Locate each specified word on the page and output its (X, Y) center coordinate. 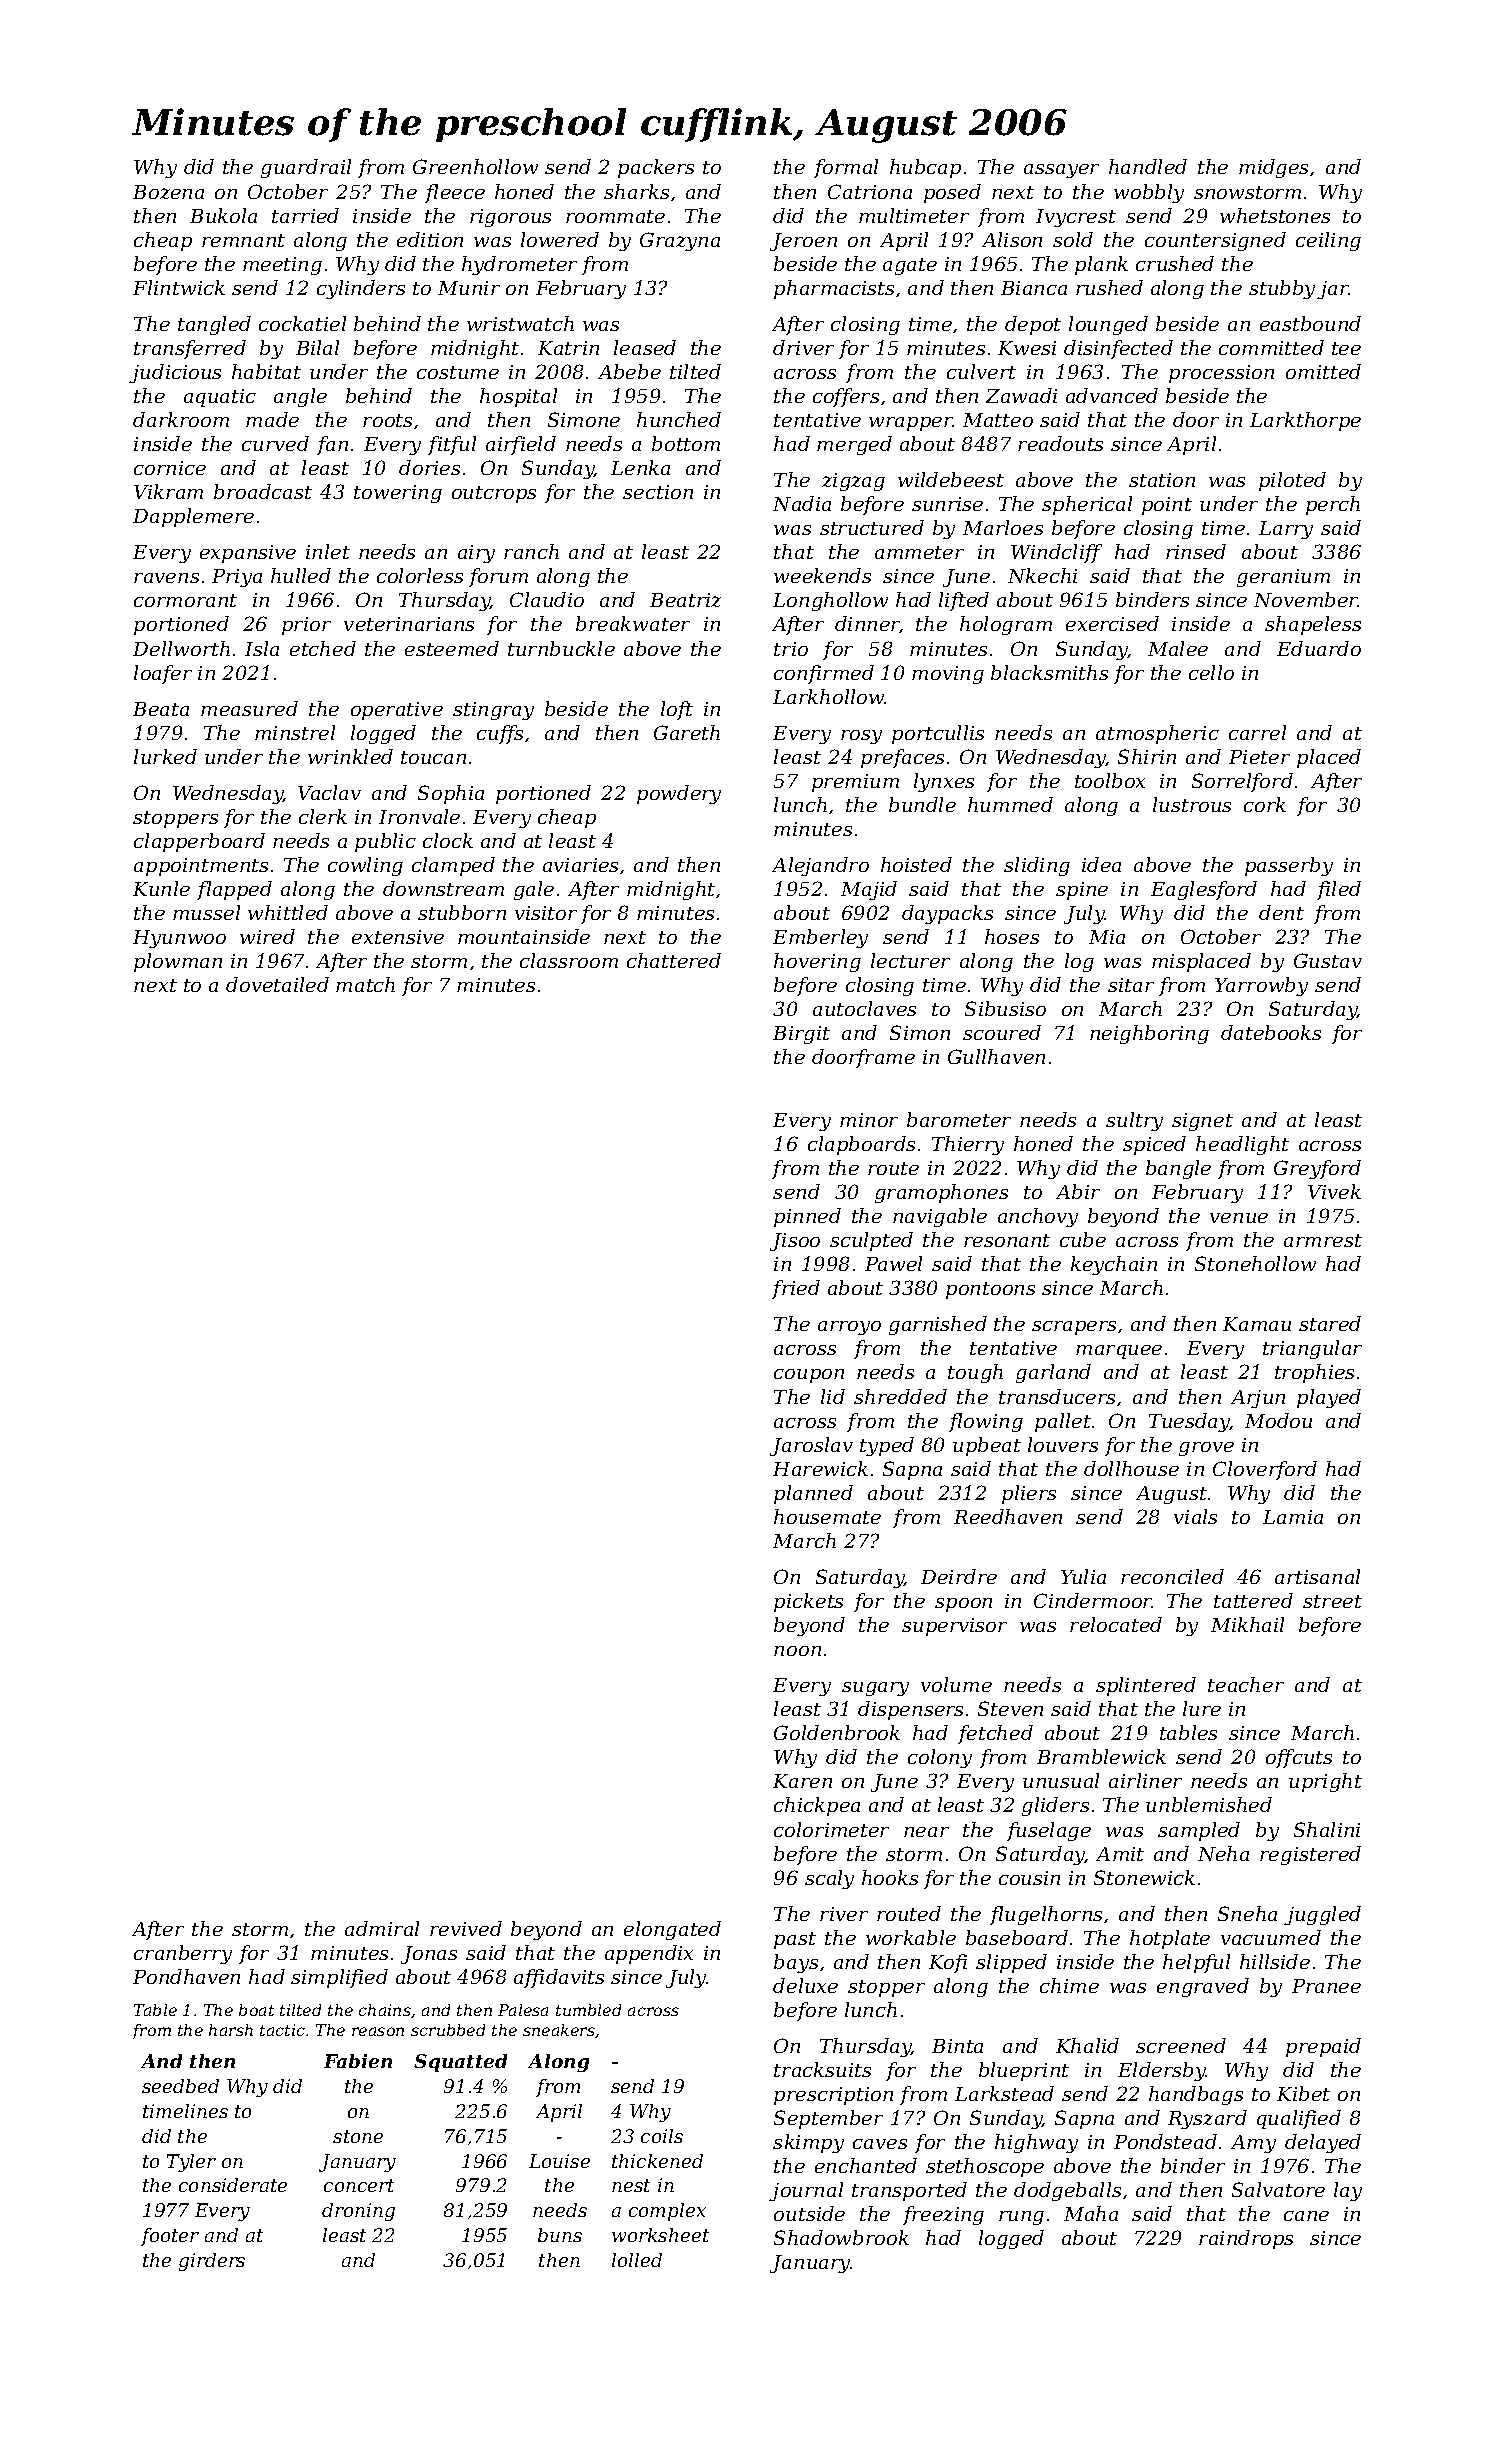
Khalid (1087, 2045)
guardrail (306, 168)
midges (1273, 168)
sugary (875, 1689)
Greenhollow (475, 166)
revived (466, 1928)
